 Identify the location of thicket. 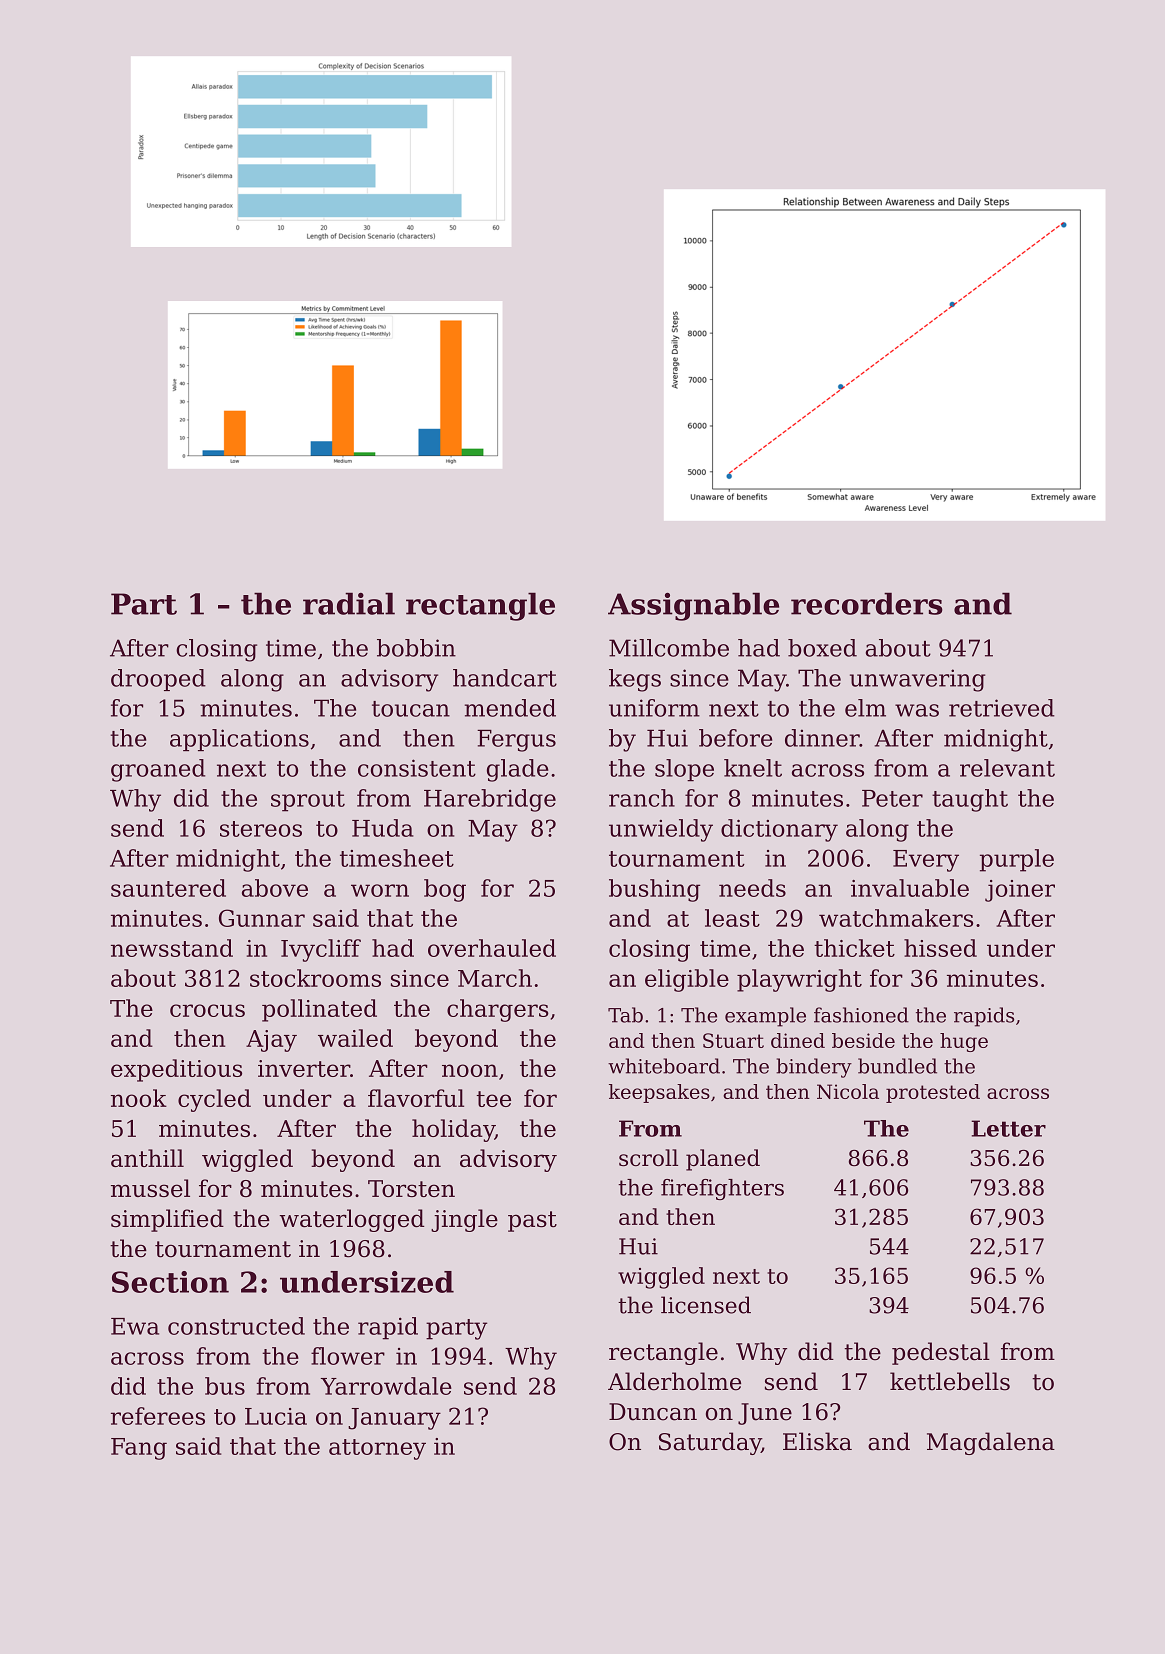
(854, 948).
